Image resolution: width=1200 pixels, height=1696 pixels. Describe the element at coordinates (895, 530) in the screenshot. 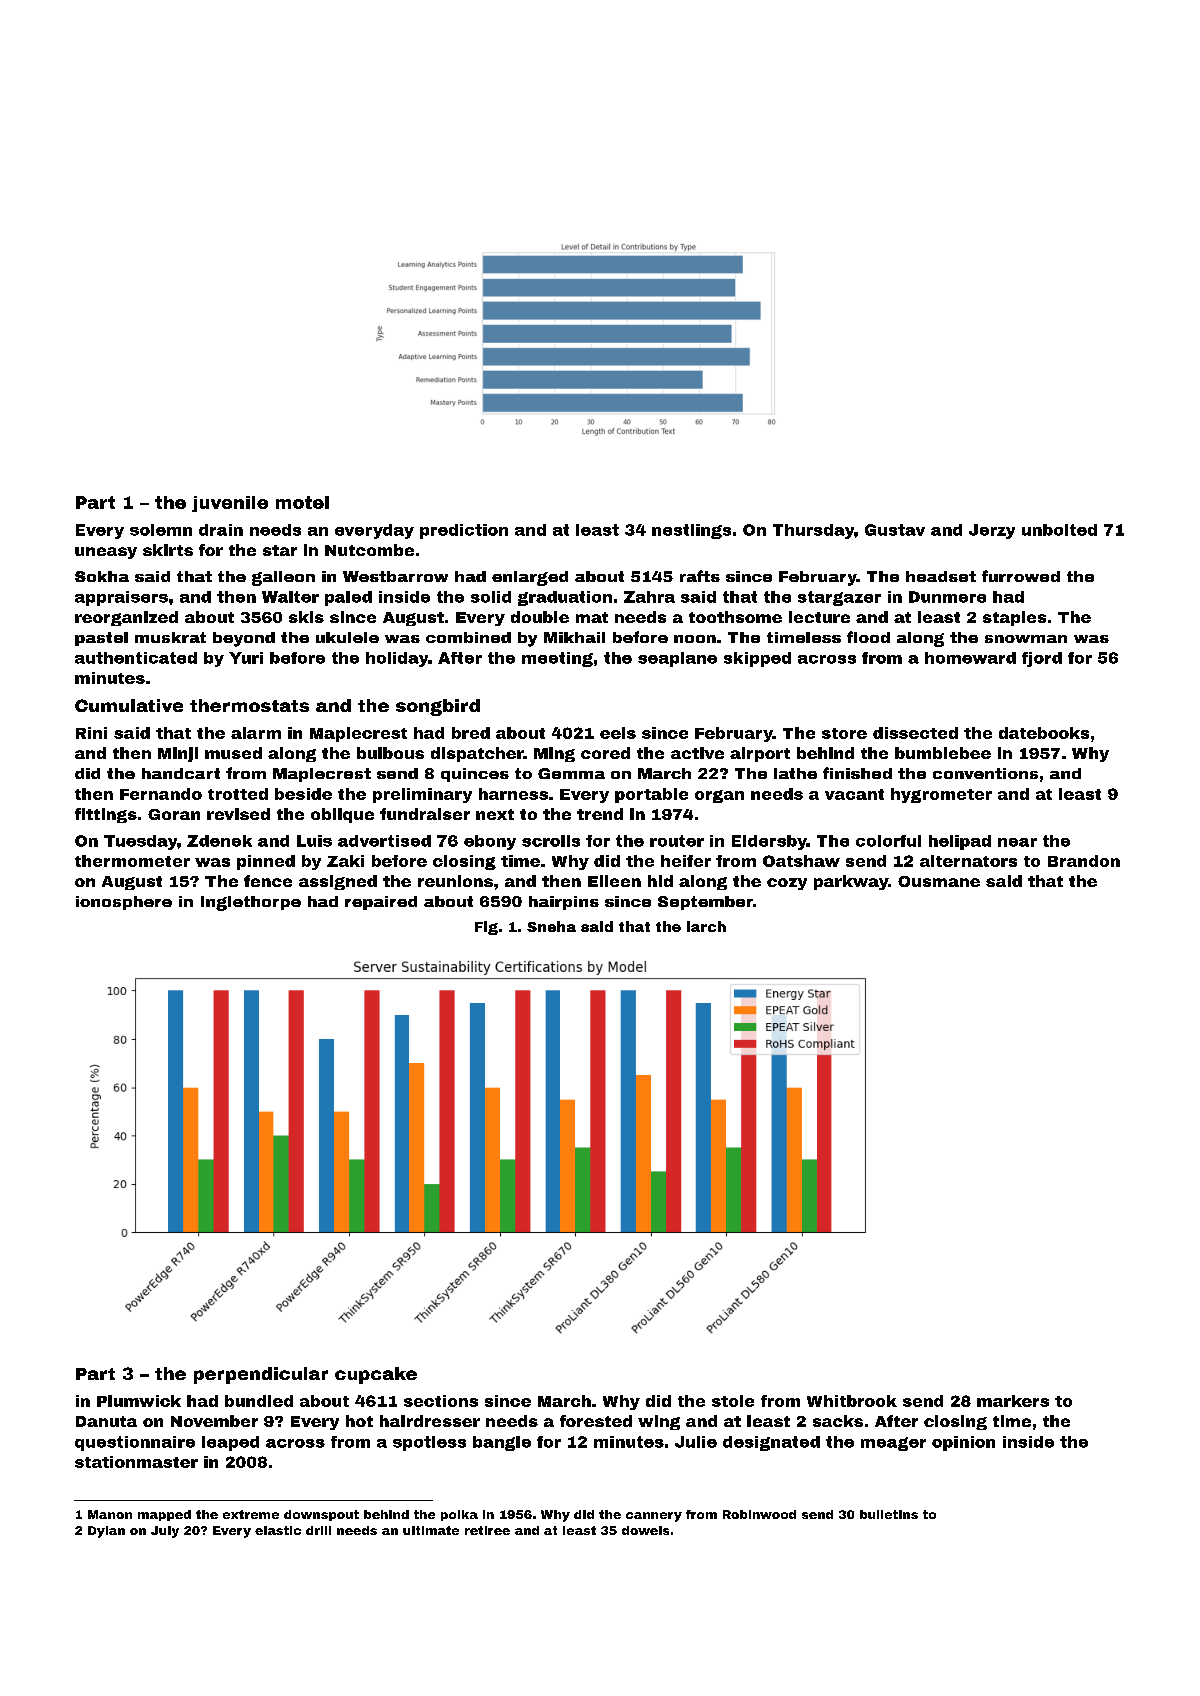

I see `Gustav` at that location.
